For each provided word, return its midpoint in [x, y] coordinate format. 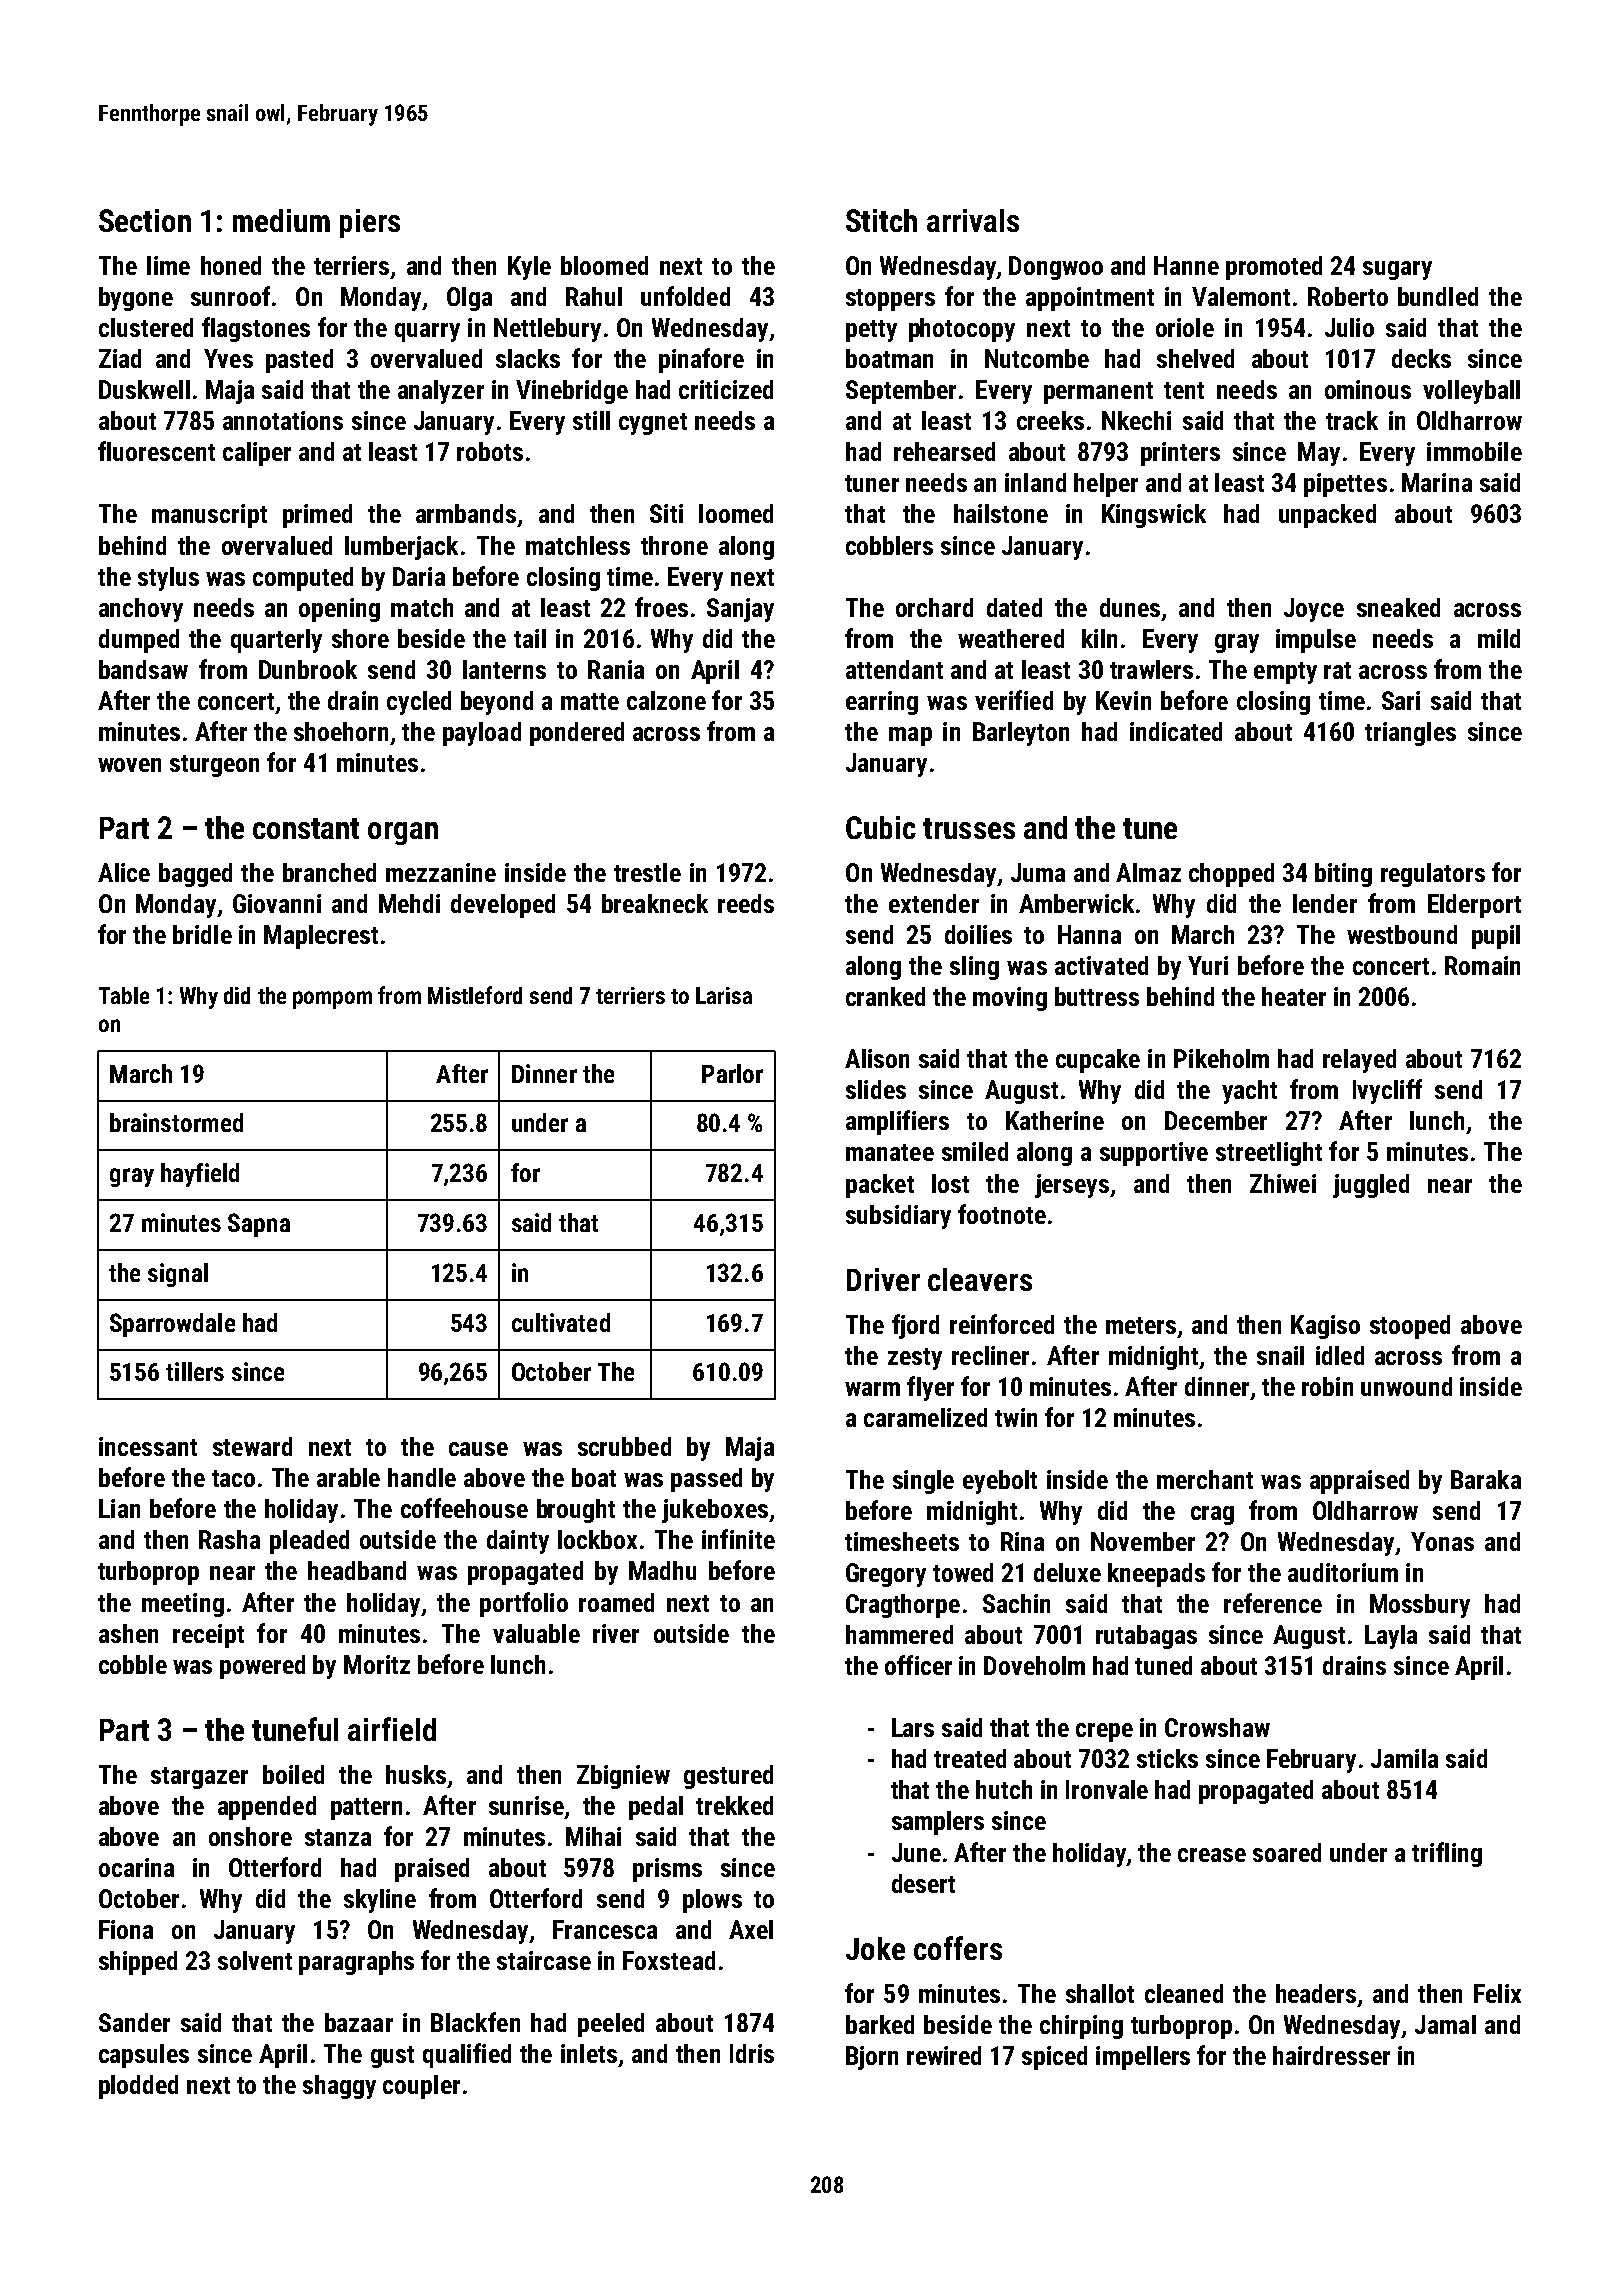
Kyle [529, 268]
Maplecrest [321, 937]
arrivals [973, 220]
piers [370, 223]
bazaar [359, 2022]
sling [974, 968]
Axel [751, 1929]
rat [1337, 670]
